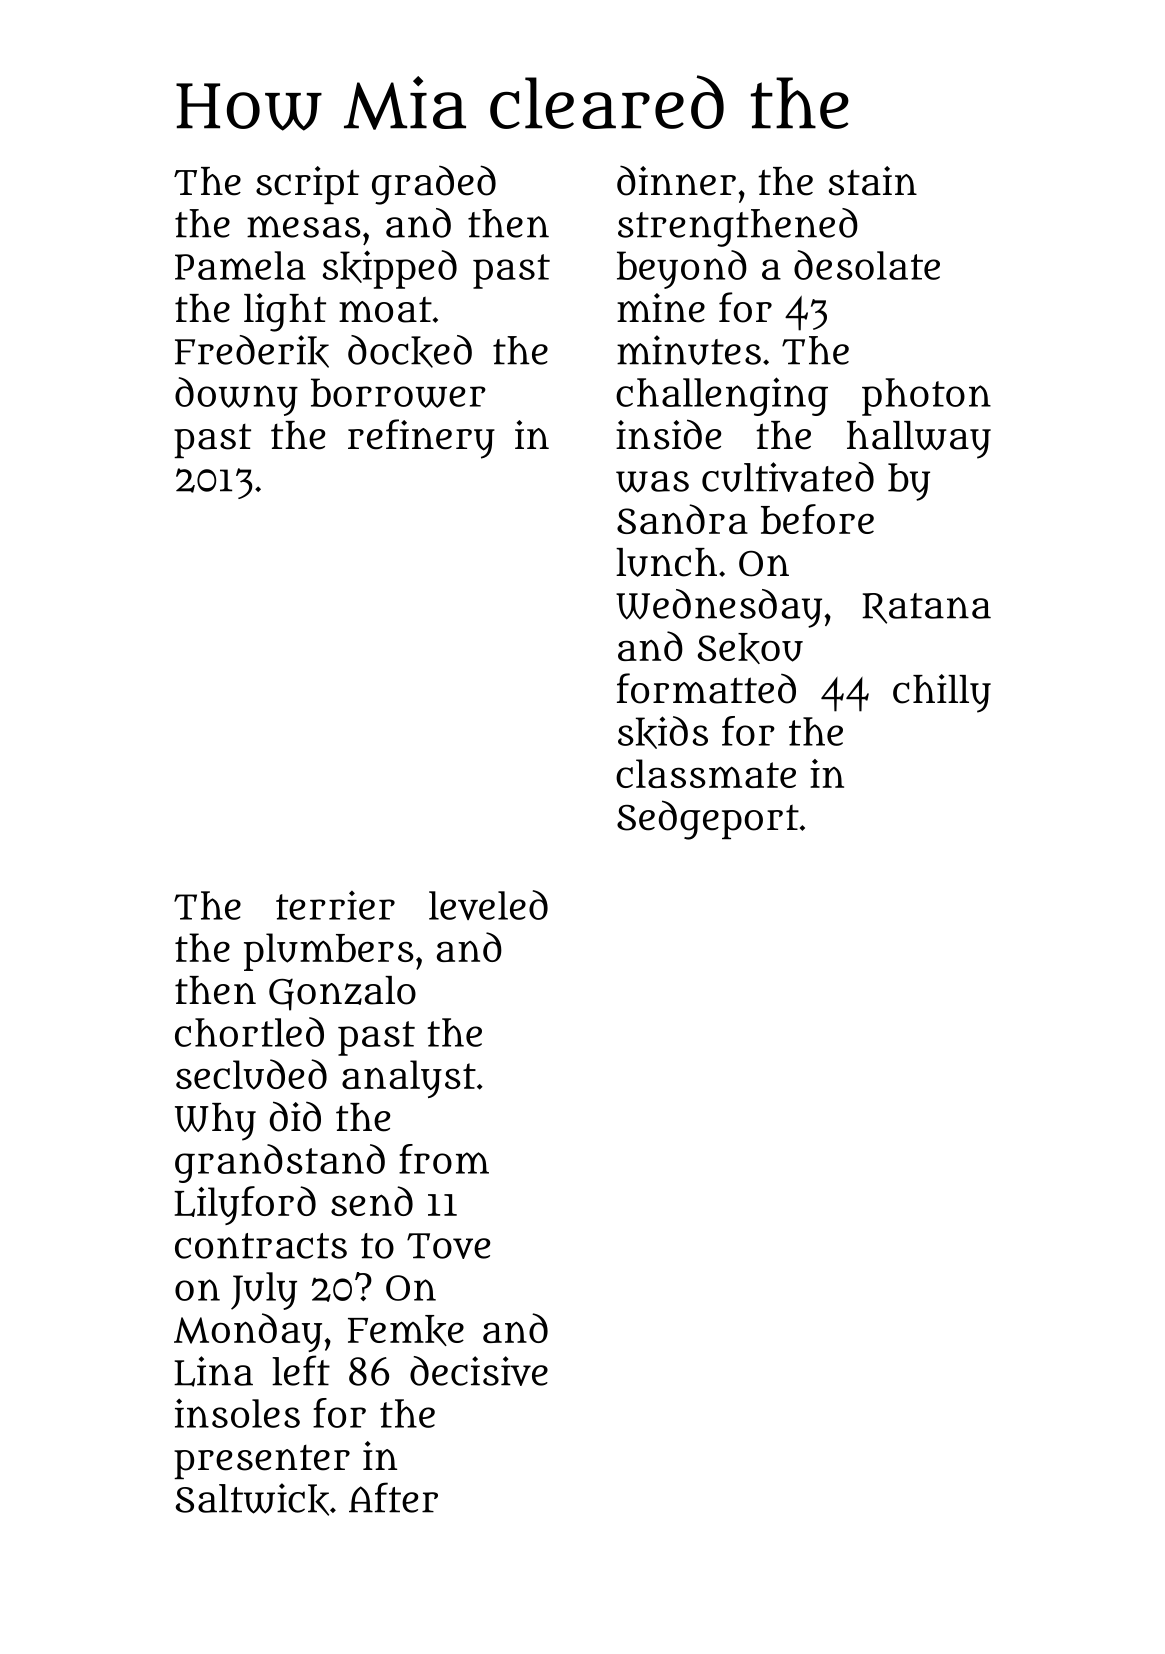 The width and height of the image is (1165, 1654). Describe the element at coordinates (926, 397) in the image. I see `photon` at that location.
